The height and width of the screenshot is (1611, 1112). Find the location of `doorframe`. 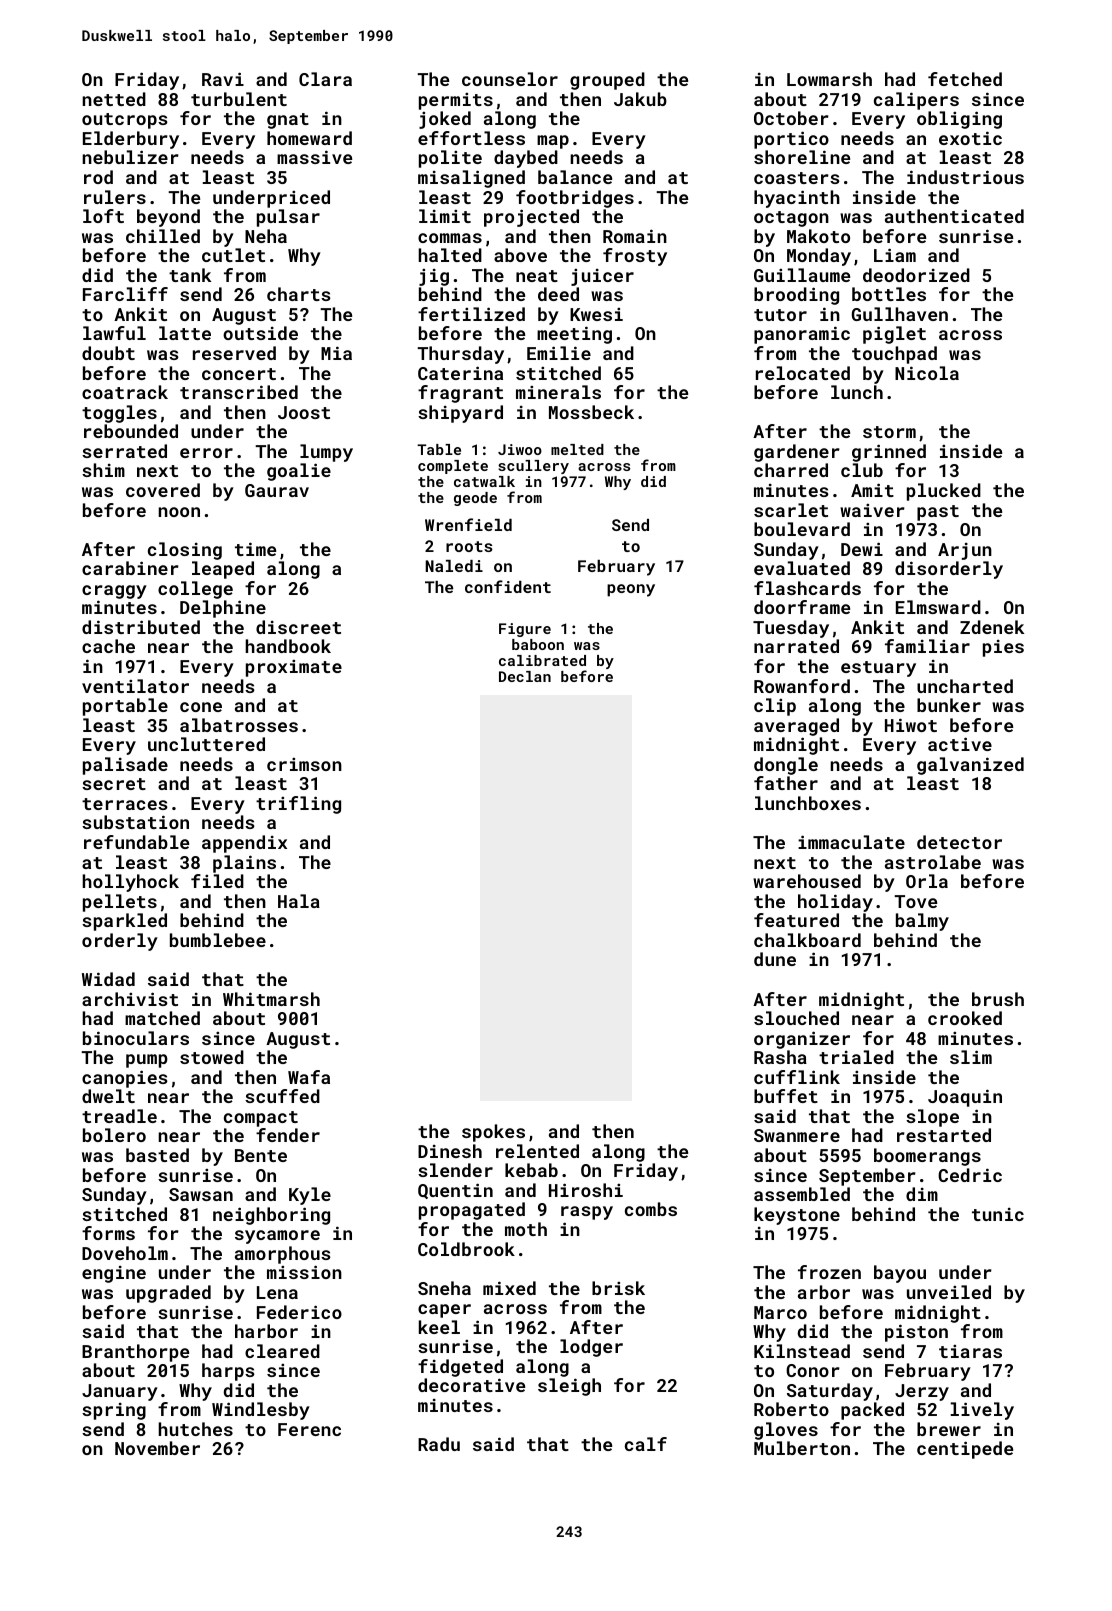

doorframe is located at coordinates (802, 607).
